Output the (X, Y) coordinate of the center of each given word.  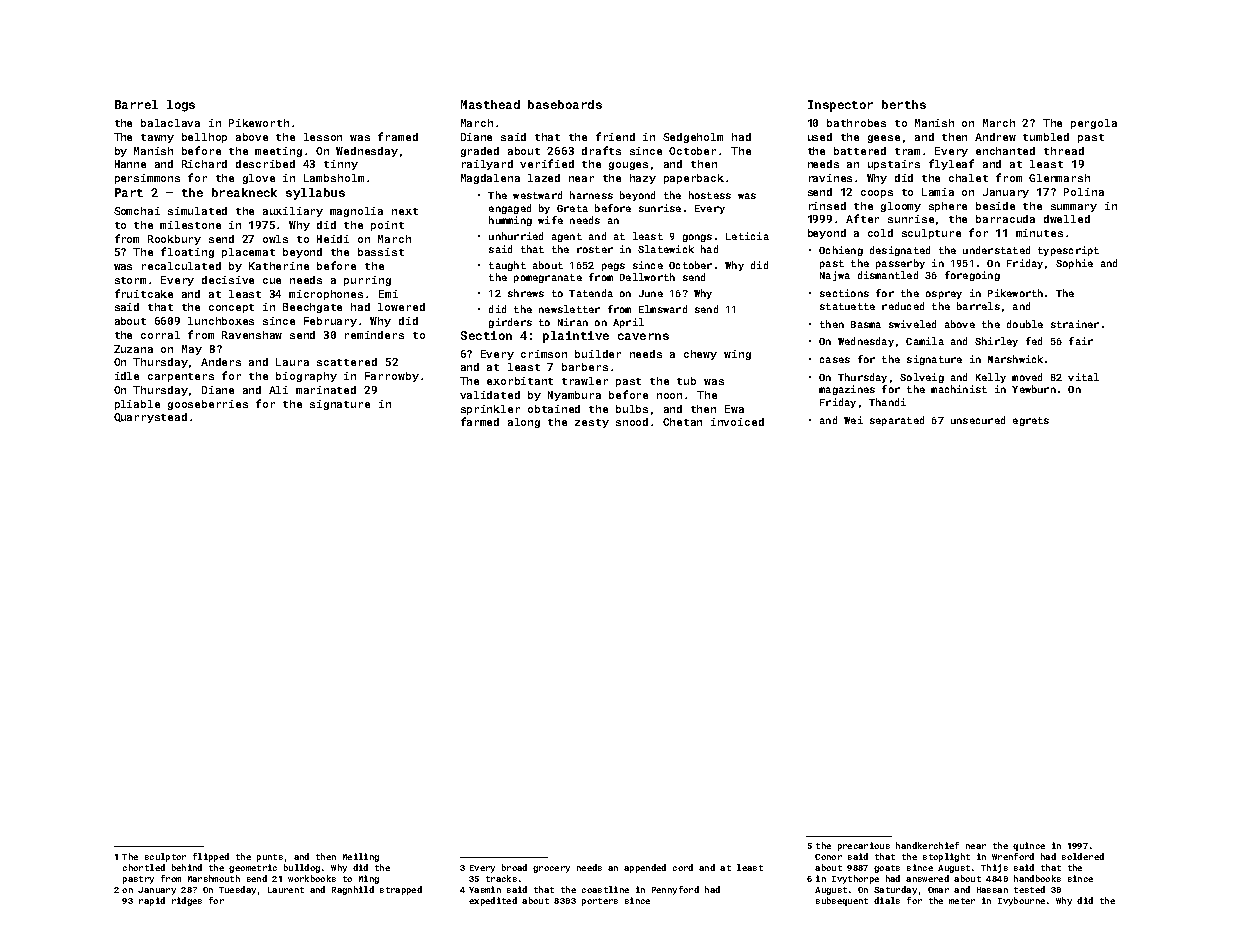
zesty (592, 423)
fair (1081, 341)
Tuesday (237, 890)
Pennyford (675, 890)
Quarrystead (150, 418)
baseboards (565, 104)
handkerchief (927, 845)
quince (1029, 846)
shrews (526, 293)
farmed (480, 421)
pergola (1094, 124)
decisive (228, 280)
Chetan (682, 422)
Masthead (490, 104)
